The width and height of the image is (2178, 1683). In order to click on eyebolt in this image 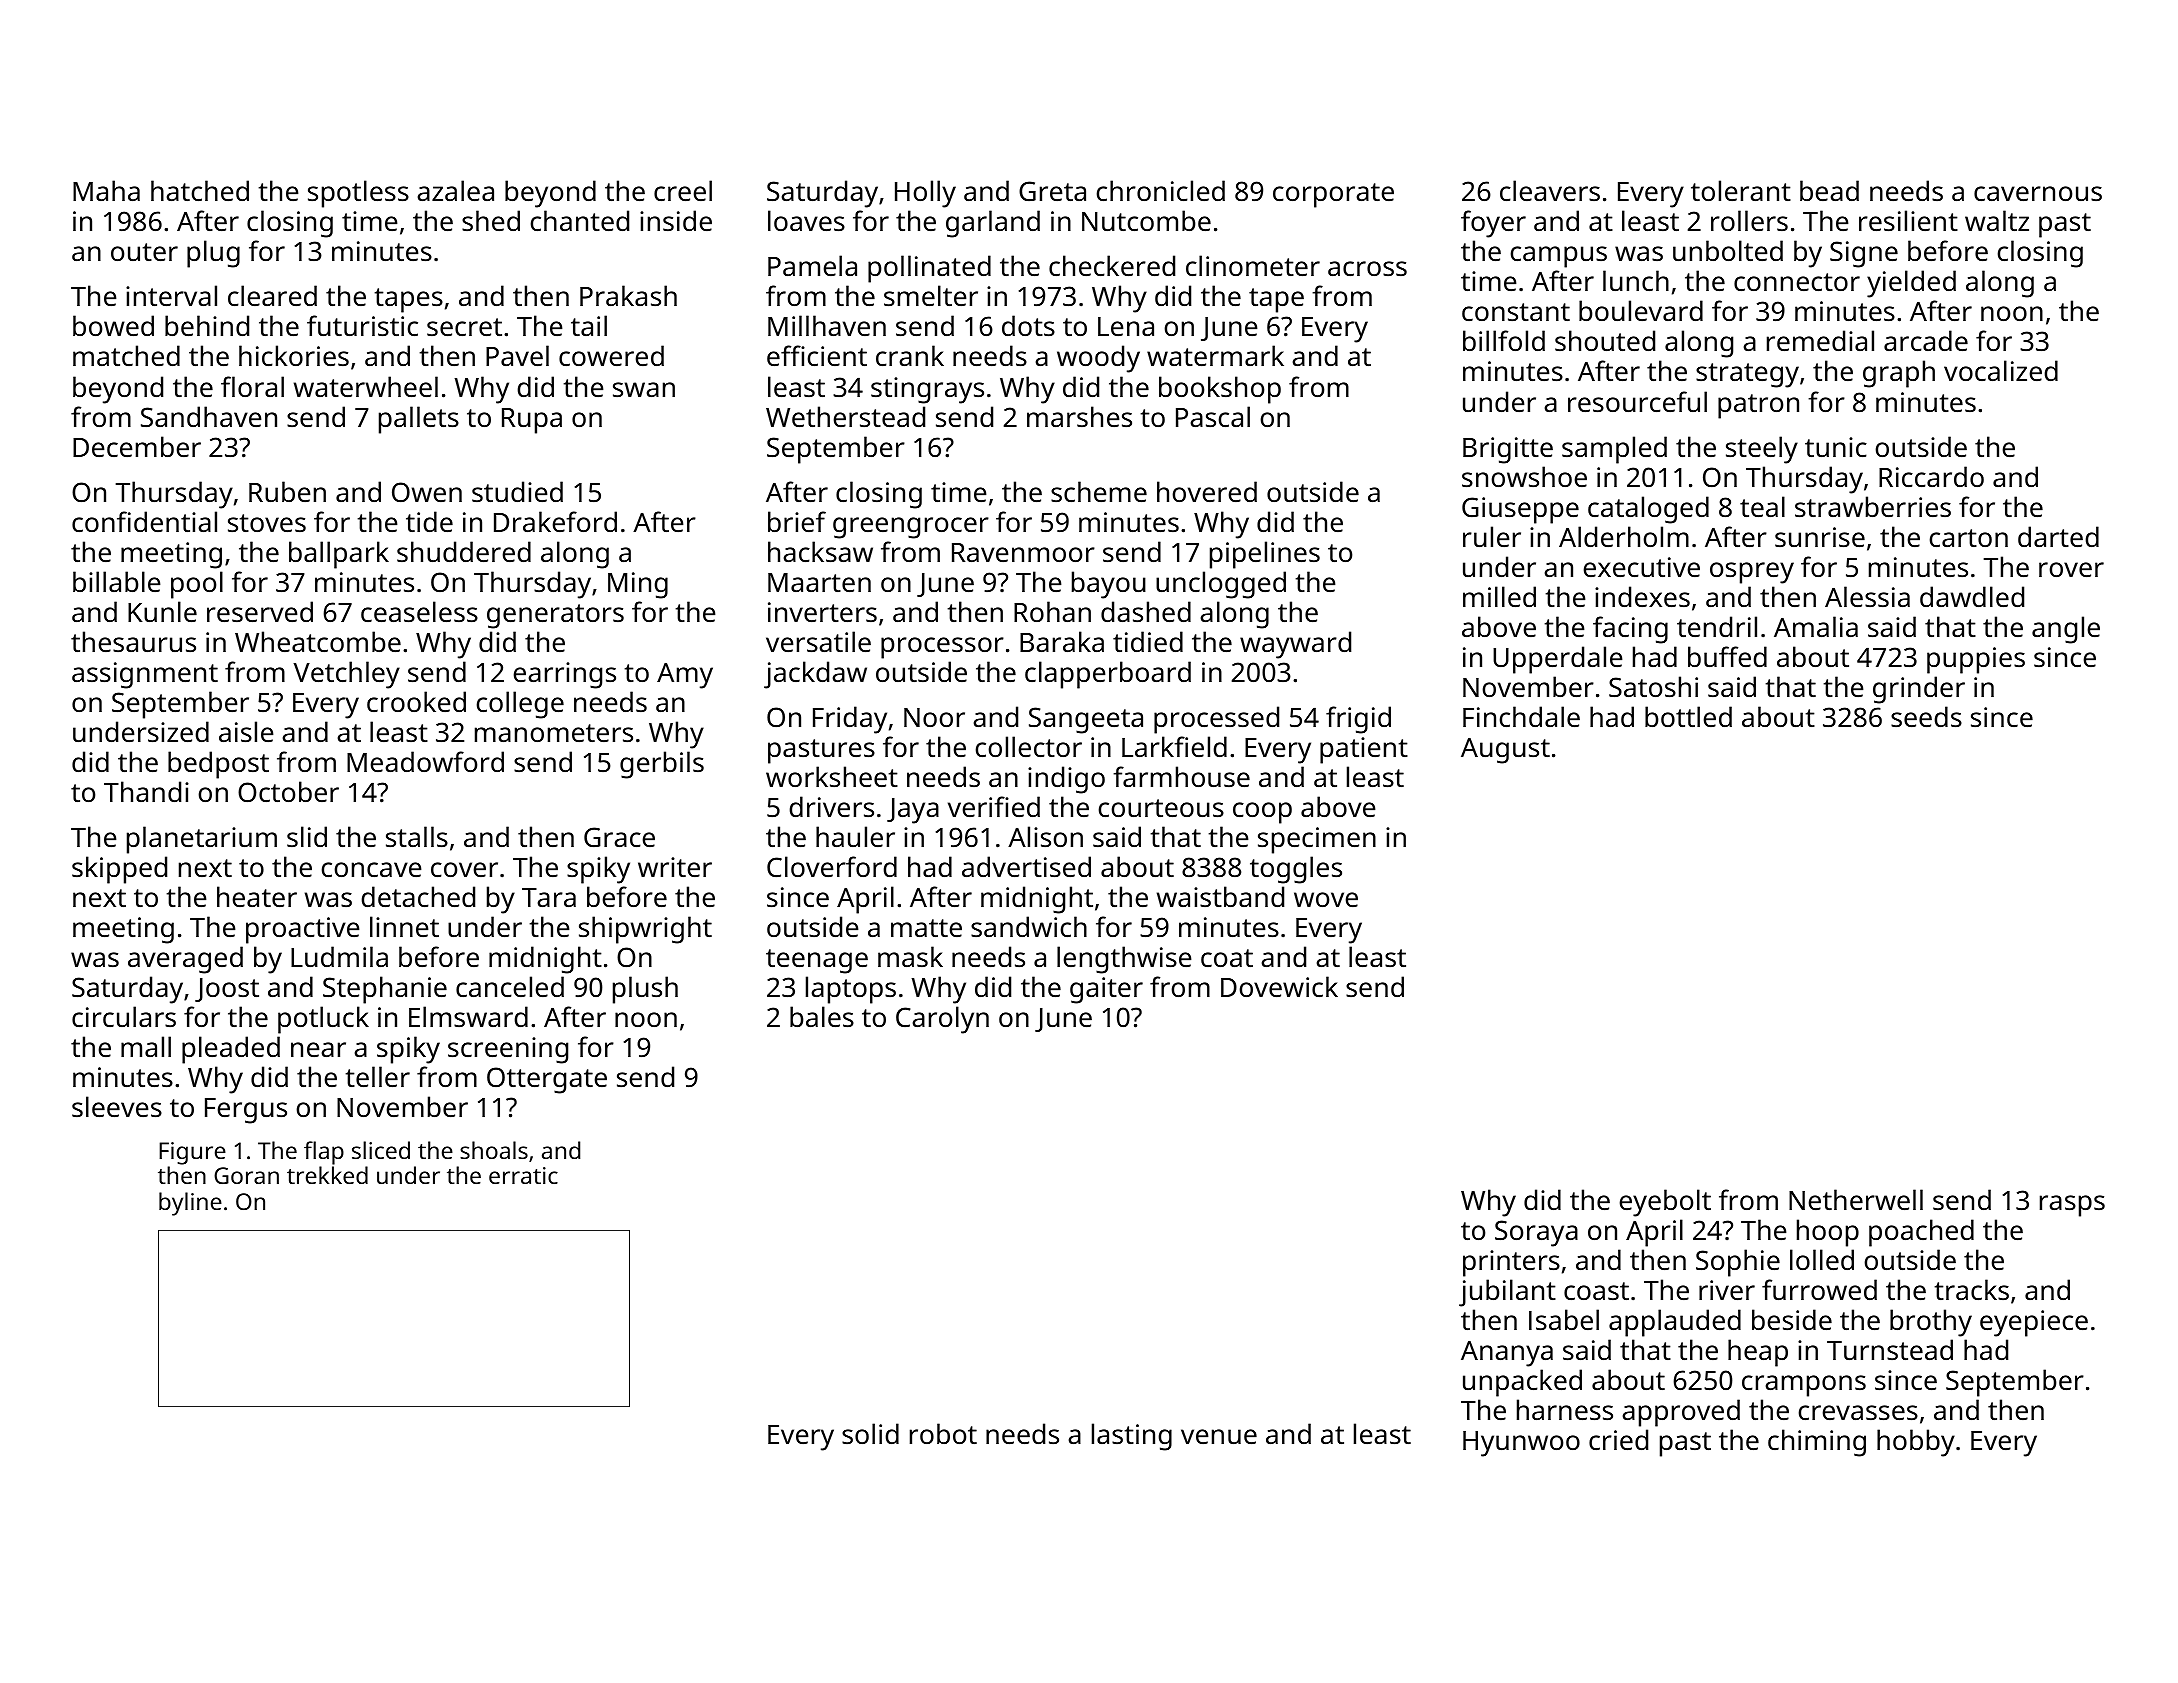, I will do `click(1665, 1203)`.
